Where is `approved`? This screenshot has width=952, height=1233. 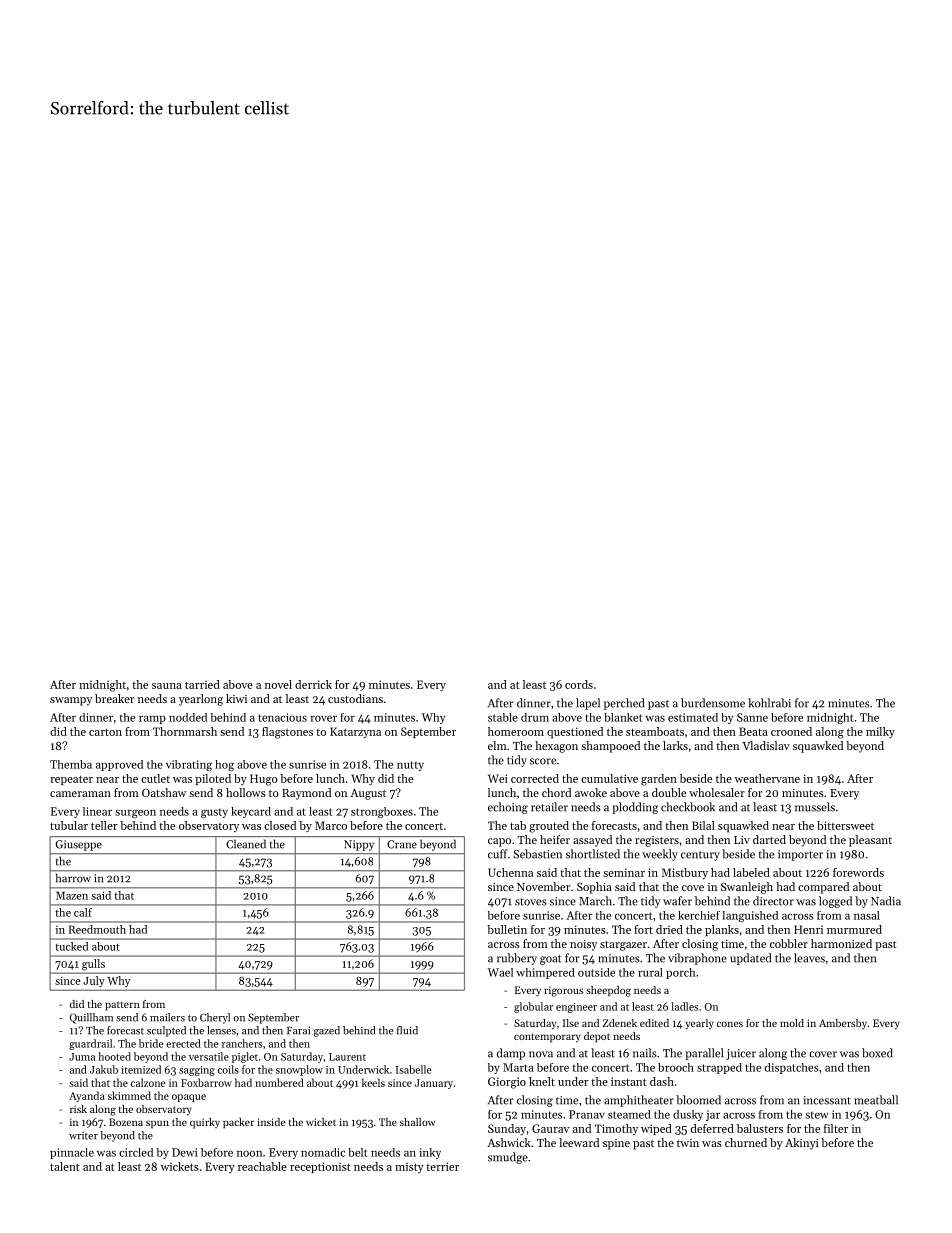
approved is located at coordinates (119, 765).
